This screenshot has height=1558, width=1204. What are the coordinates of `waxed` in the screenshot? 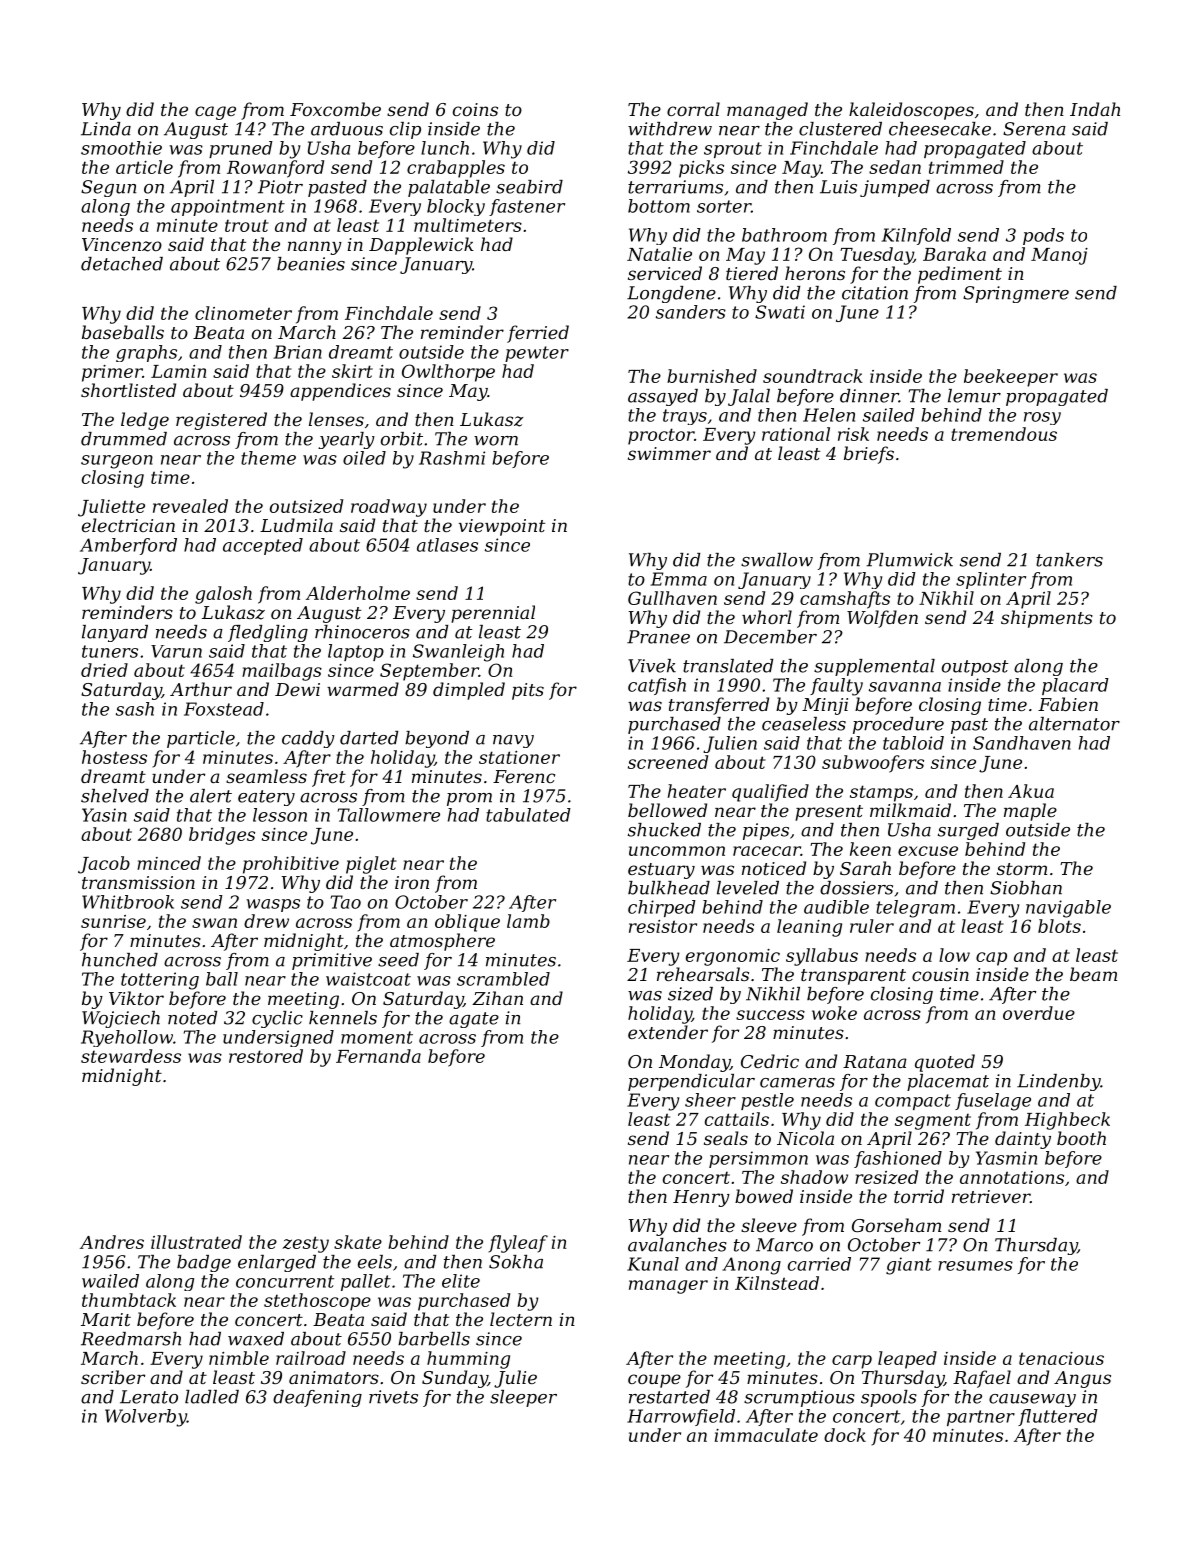 It's located at (256, 1339).
